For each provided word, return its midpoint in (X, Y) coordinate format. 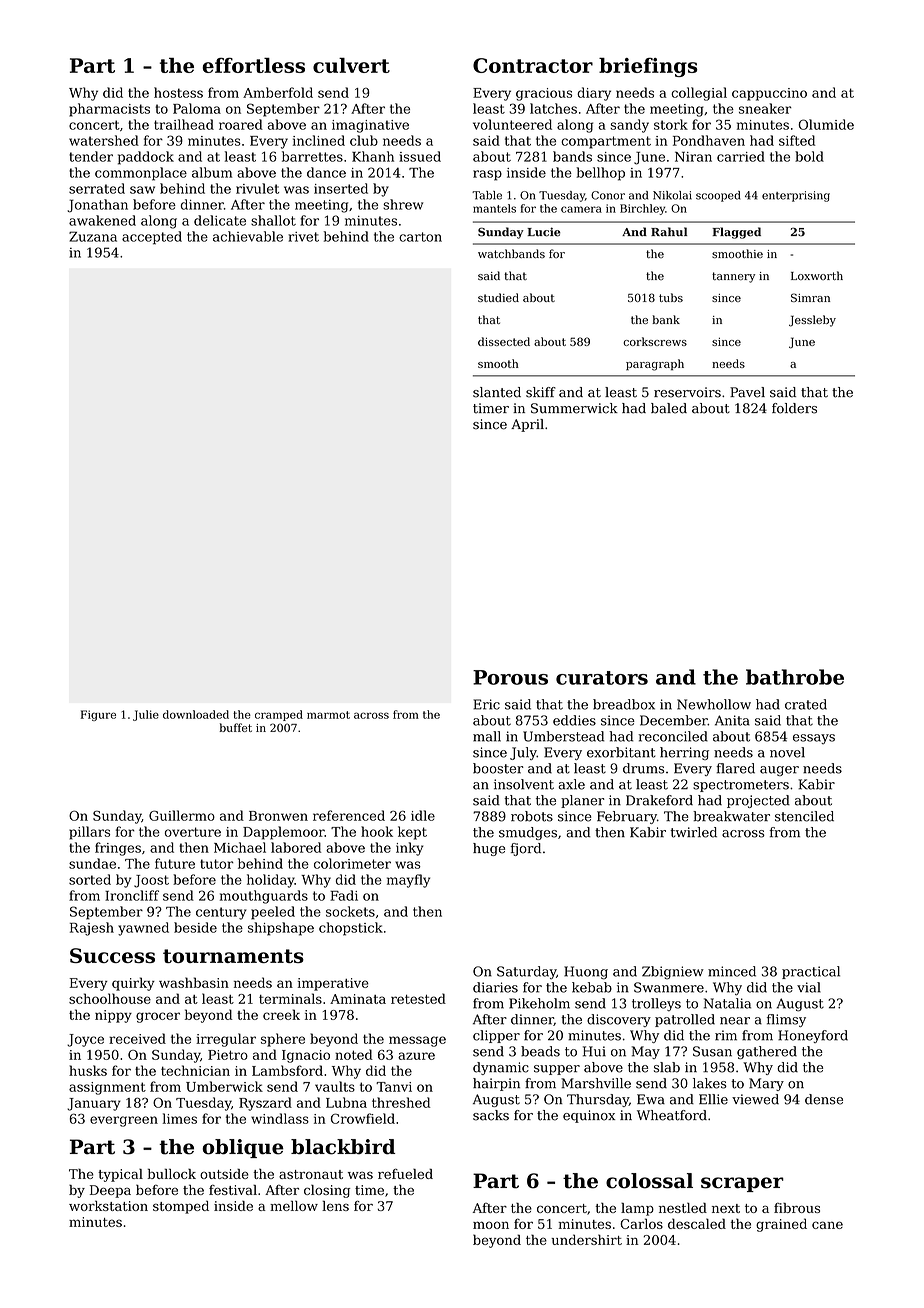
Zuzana (93, 236)
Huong (586, 973)
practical (811, 972)
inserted (341, 188)
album (212, 172)
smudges (528, 833)
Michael (240, 847)
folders (794, 408)
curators (602, 678)
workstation (108, 1205)
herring (684, 753)
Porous (510, 677)
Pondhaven (709, 140)
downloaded (196, 714)
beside (195, 927)
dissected (504, 341)
